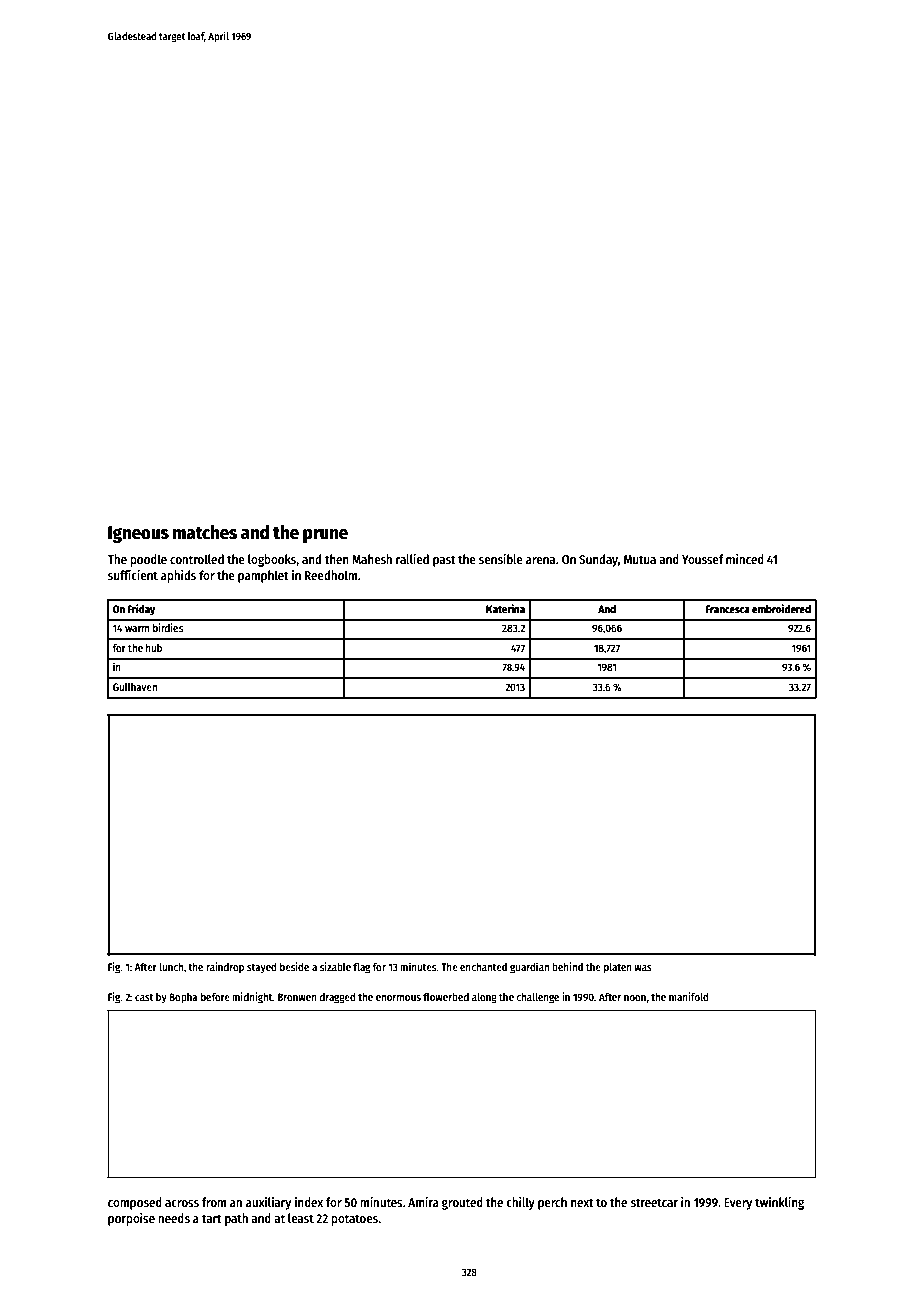 The height and width of the document is (1308, 924). Describe the element at coordinates (462, 1203) in the document. I see `grouted` at that location.
